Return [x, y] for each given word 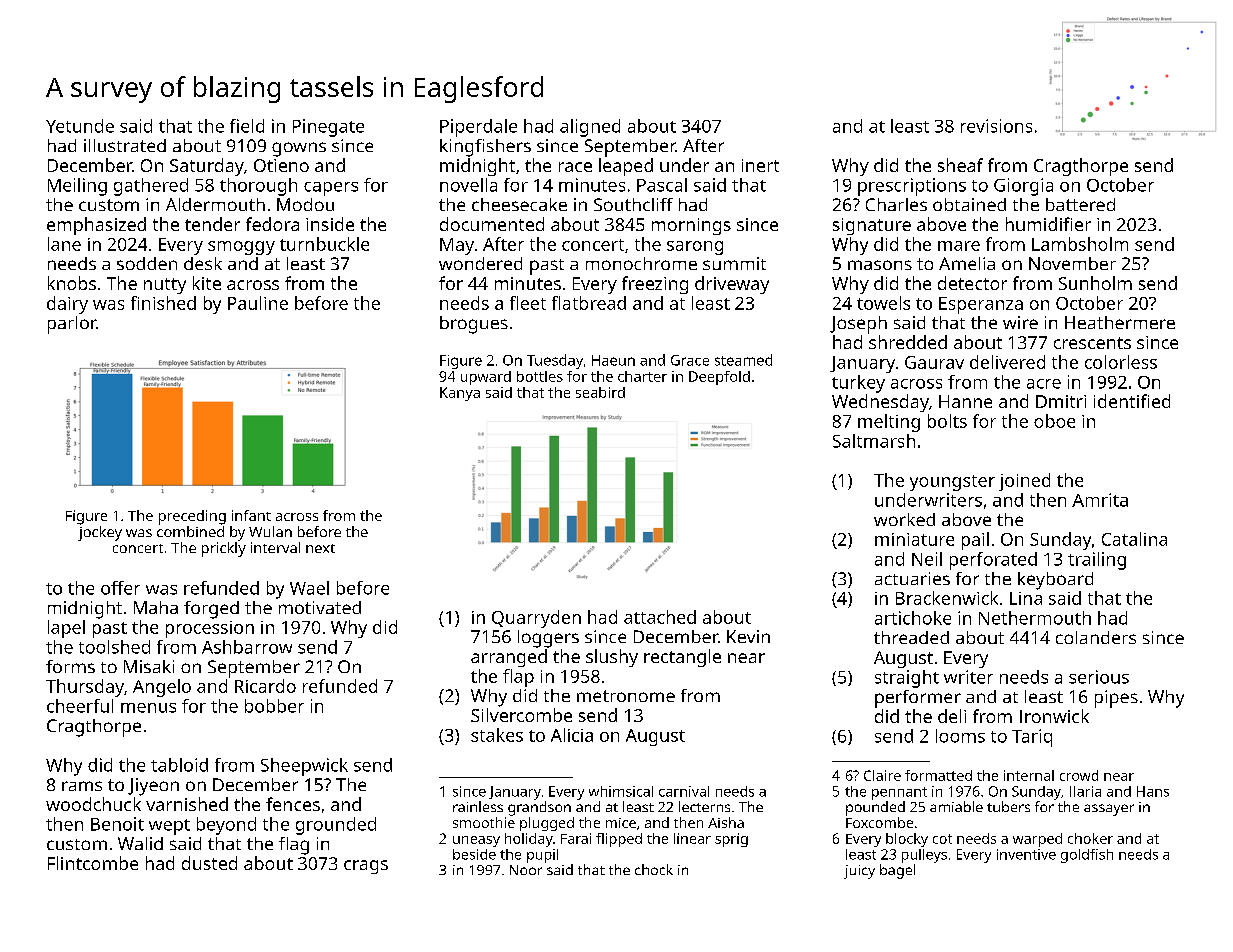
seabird [600, 392]
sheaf [960, 165]
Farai [576, 838]
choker [1090, 838]
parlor [72, 325]
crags [366, 867]
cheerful [80, 706]
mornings [691, 226]
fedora [272, 224]
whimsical [621, 791]
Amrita [1100, 500]
